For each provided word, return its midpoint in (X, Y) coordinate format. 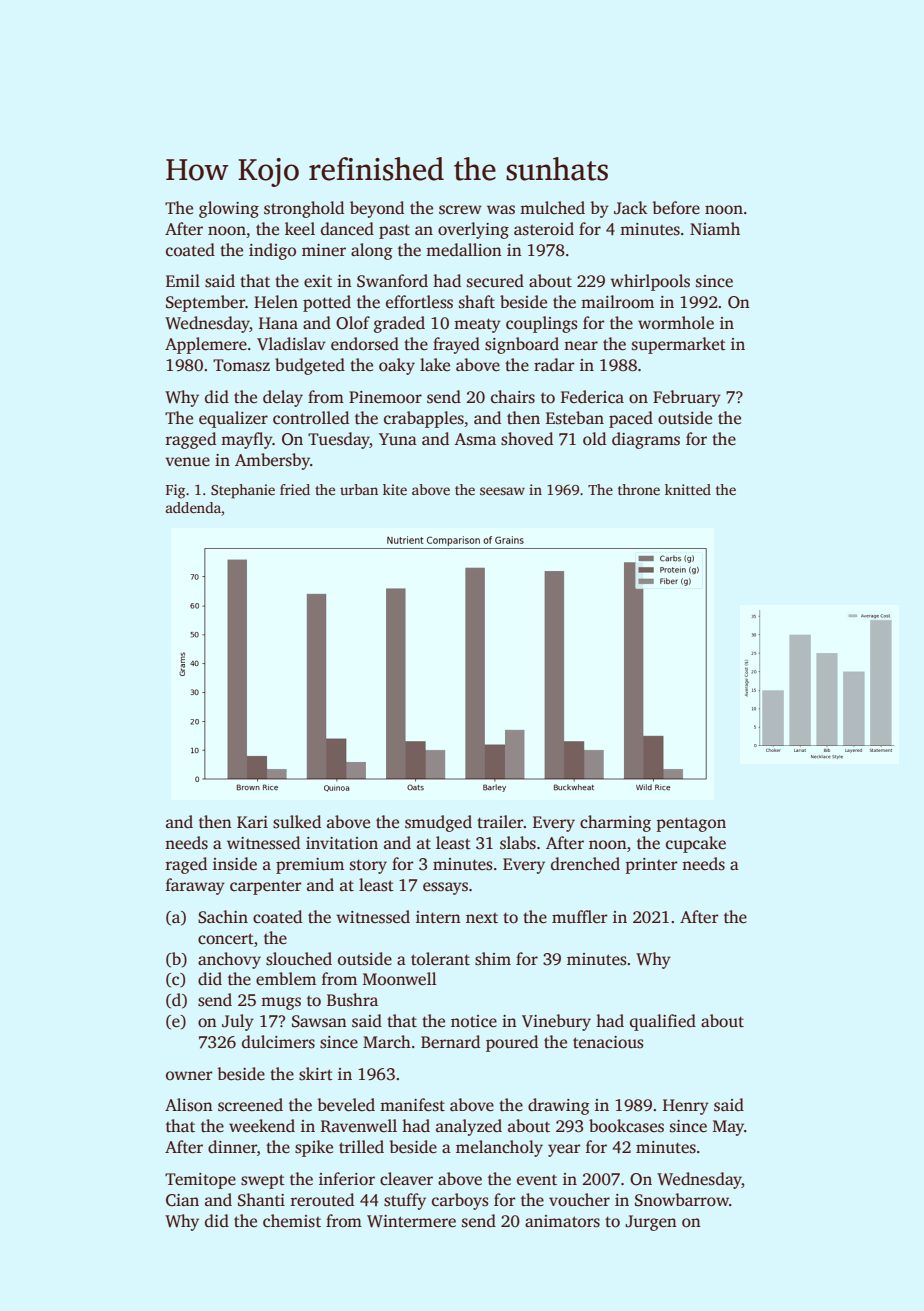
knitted (688, 489)
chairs (513, 397)
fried (295, 489)
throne (639, 489)
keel (300, 229)
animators (562, 1221)
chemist (292, 1221)
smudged (438, 823)
